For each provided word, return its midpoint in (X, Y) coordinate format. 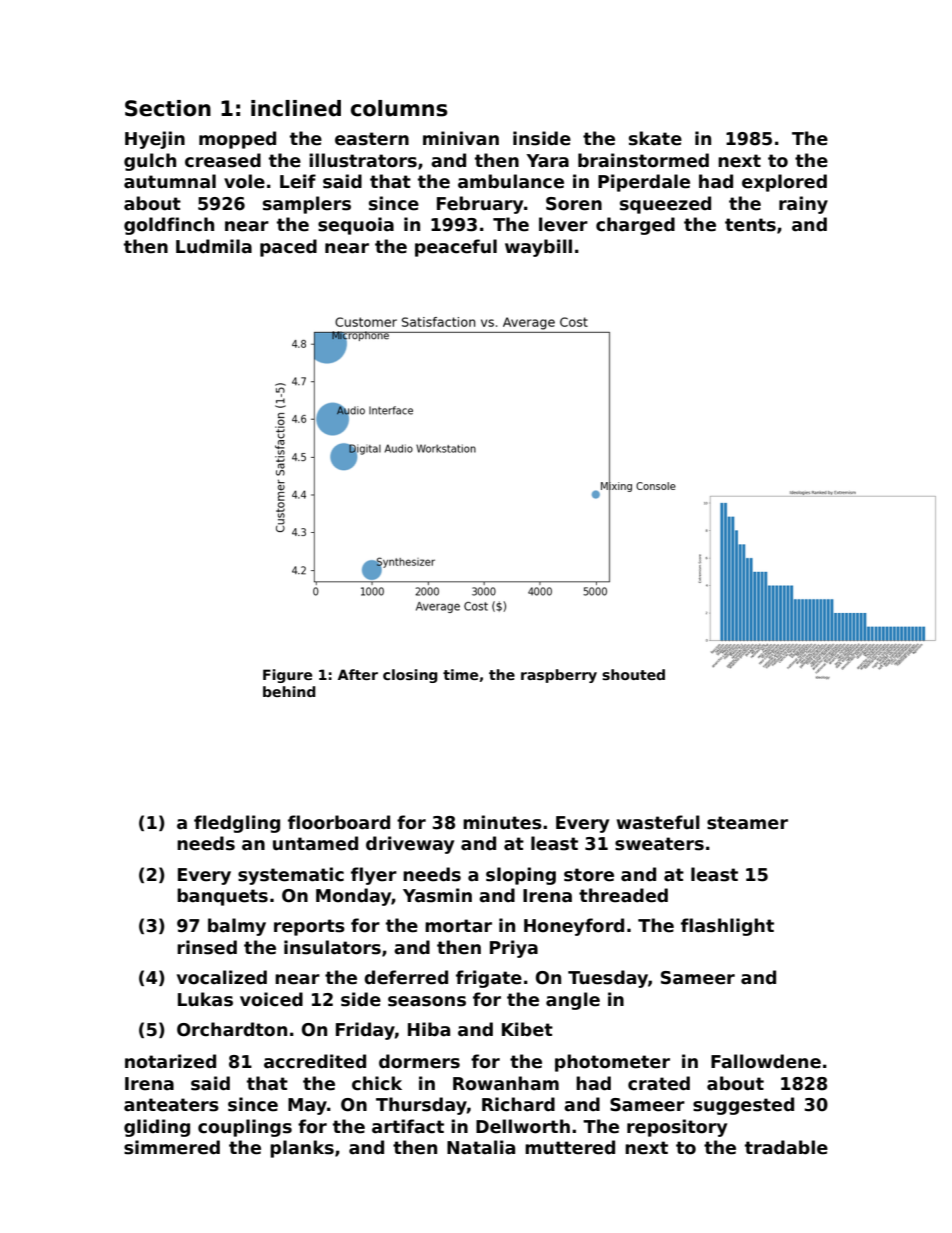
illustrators (363, 160)
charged (635, 226)
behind (289, 691)
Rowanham (506, 1083)
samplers (307, 205)
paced (288, 248)
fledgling (237, 824)
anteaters (171, 1105)
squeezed (665, 205)
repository (677, 1128)
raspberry (559, 676)
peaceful (456, 248)
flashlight (727, 927)
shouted (633, 674)
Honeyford (574, 927)
